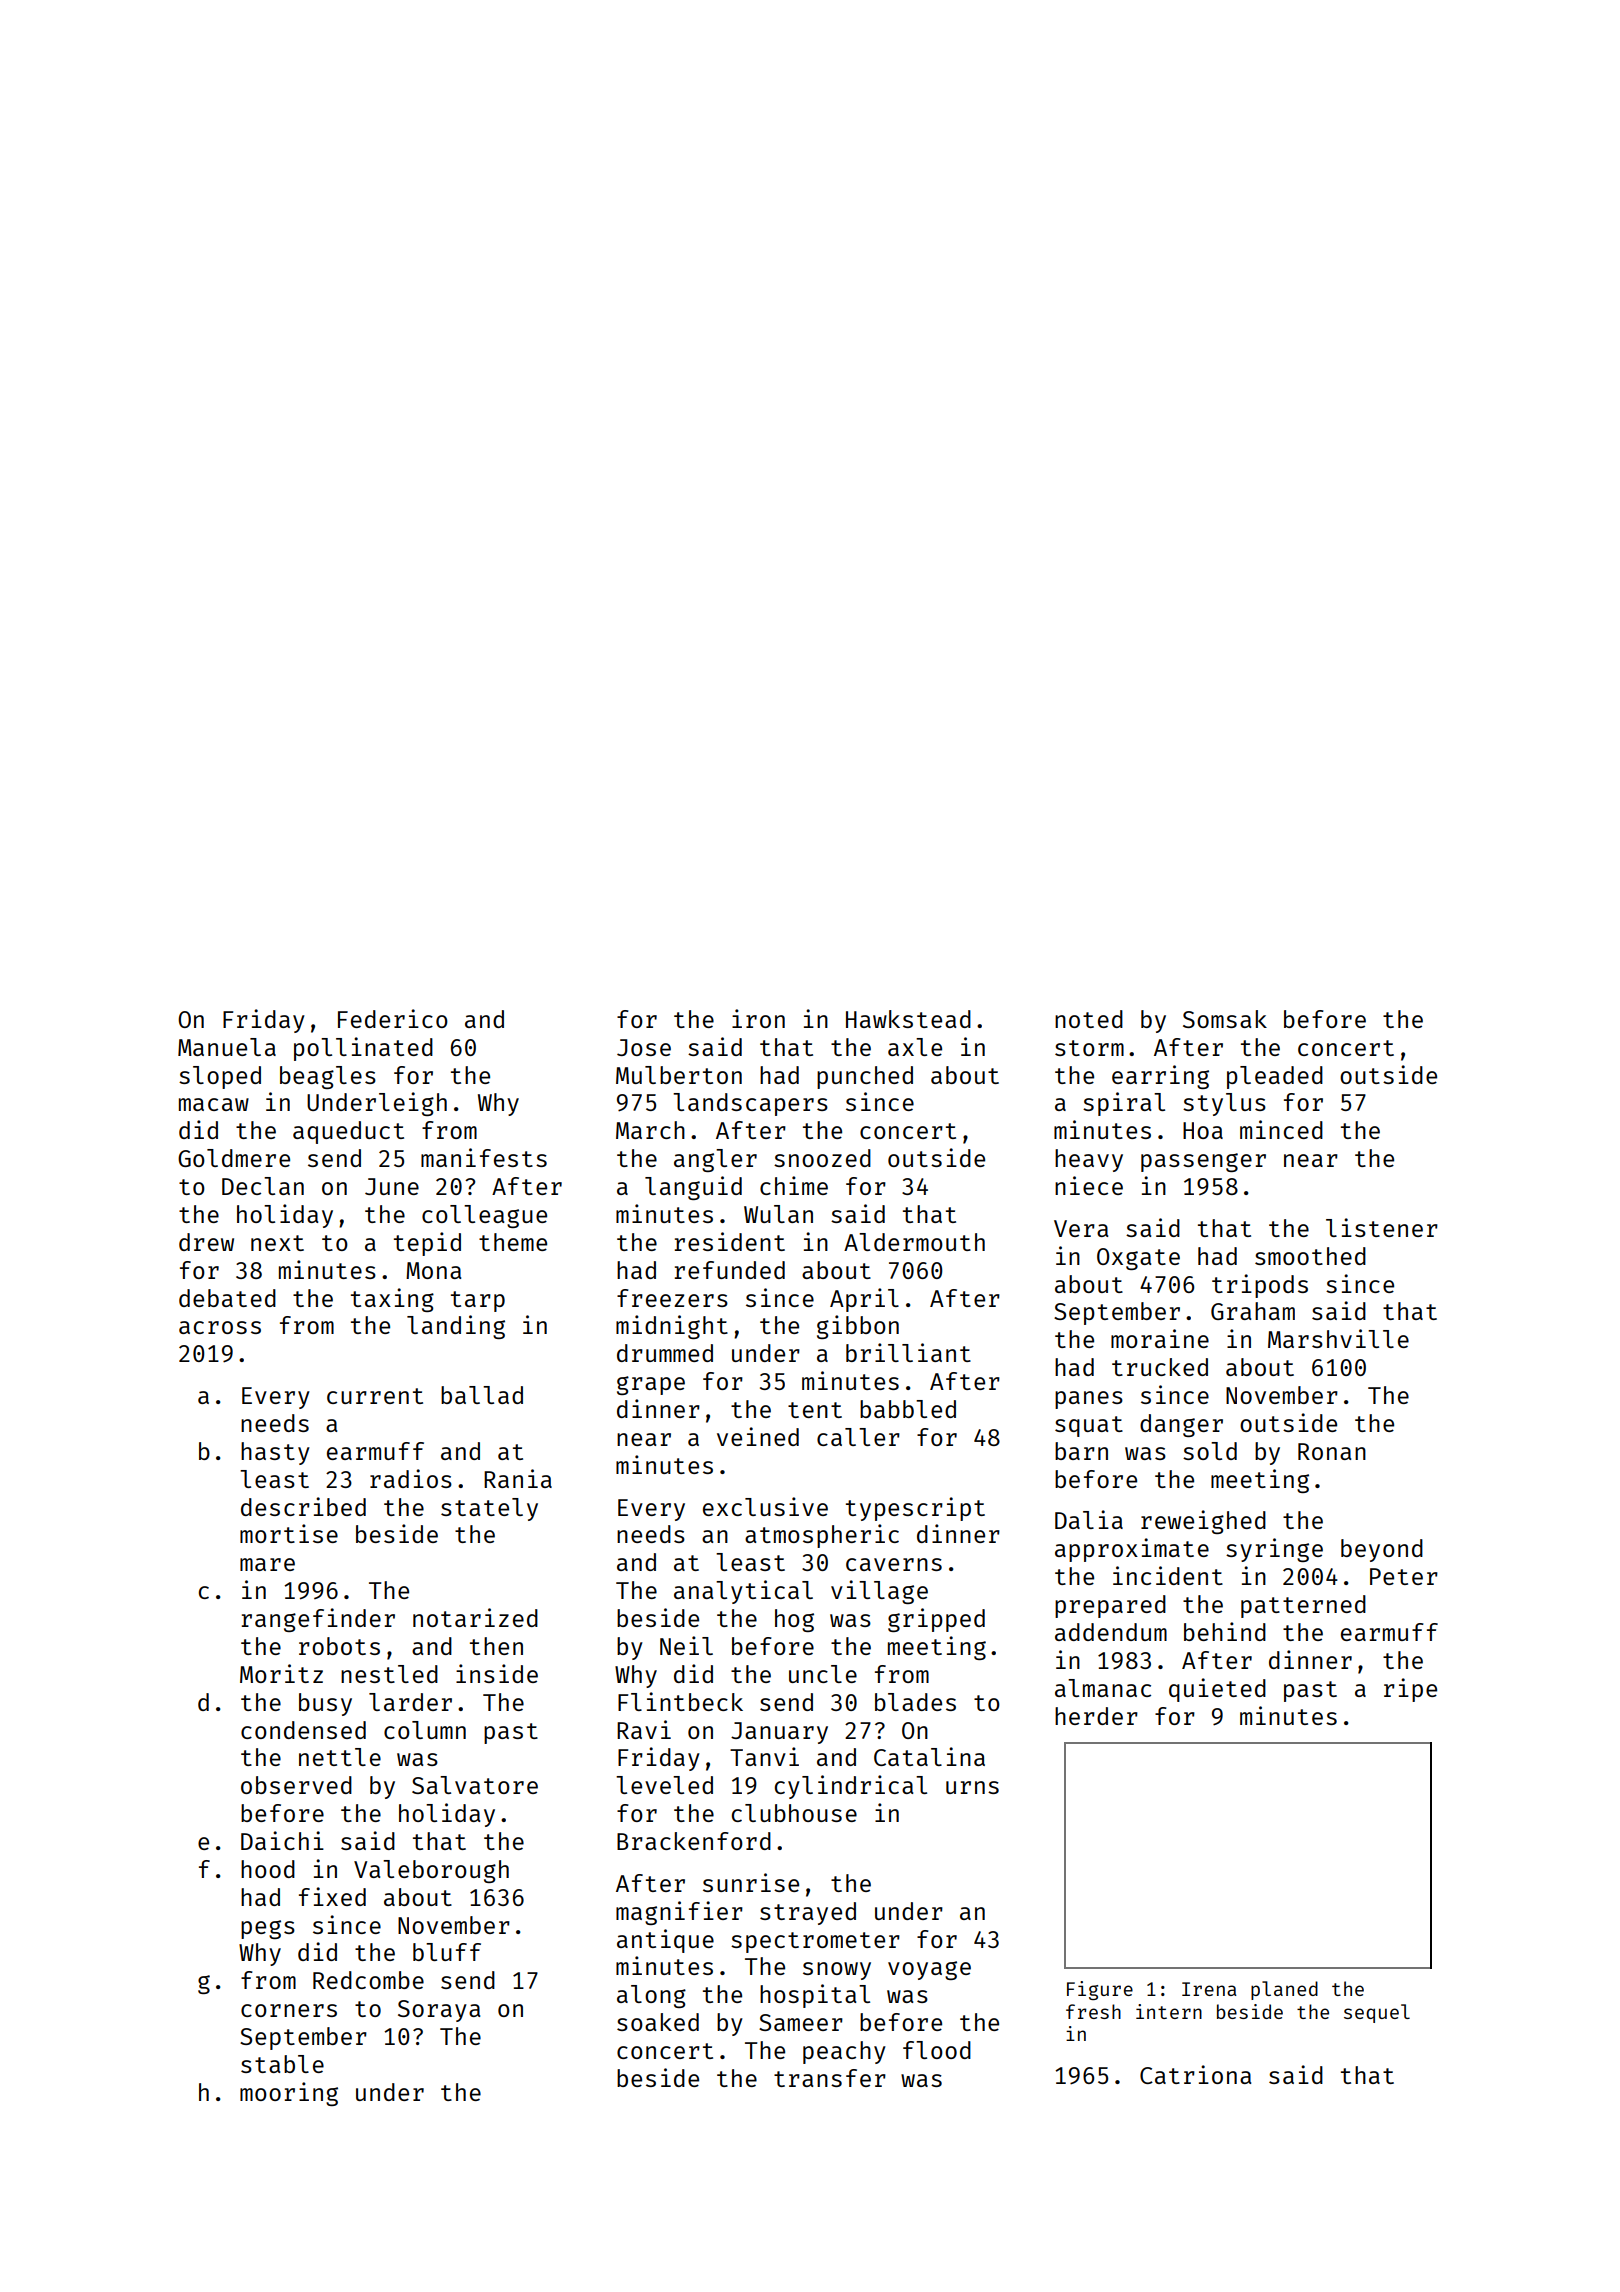 The width and height of the screenshot is (1620, 2292). Describe the element at coordinates (289, 2094) in the screenshot. I see `mooring` at that location.
